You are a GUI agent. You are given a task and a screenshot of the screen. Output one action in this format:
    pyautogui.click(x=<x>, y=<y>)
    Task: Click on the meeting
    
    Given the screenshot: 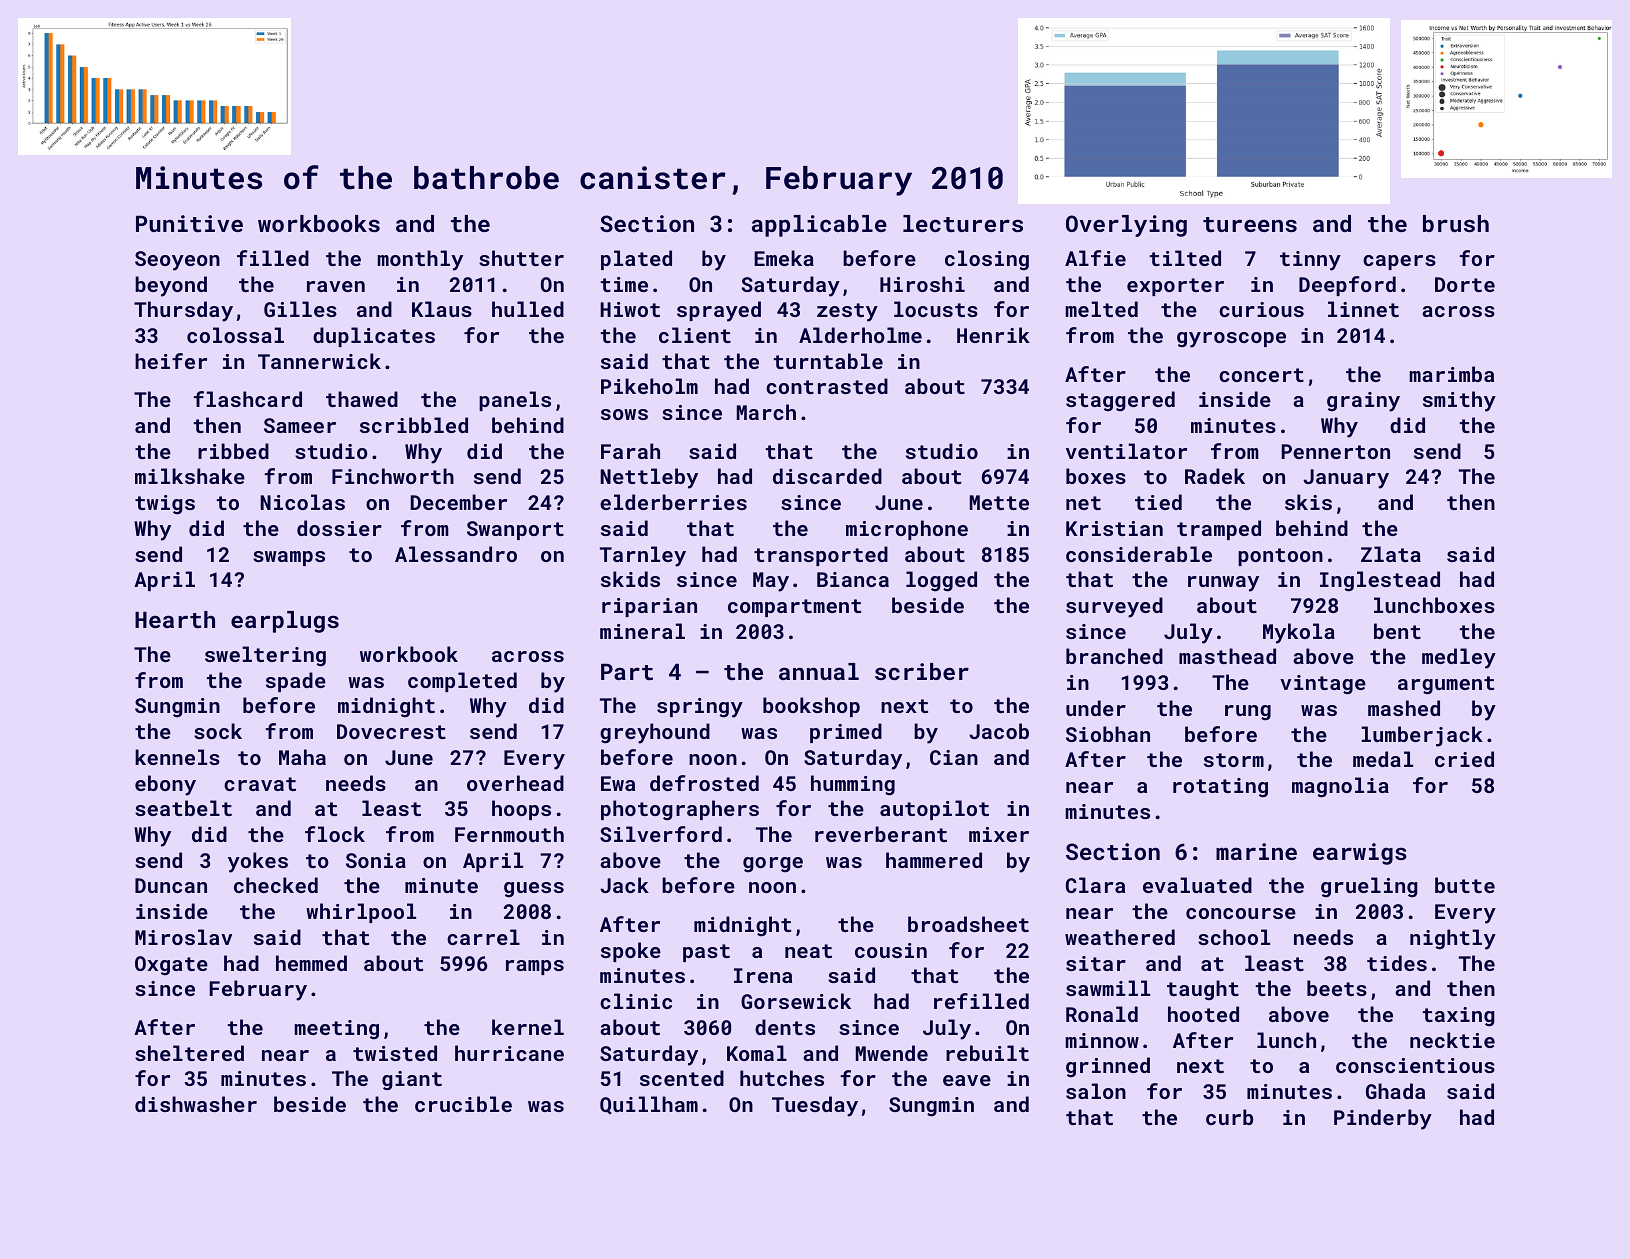 What is the action you would take?
    pyautogui.click(x=336, y=1030)
